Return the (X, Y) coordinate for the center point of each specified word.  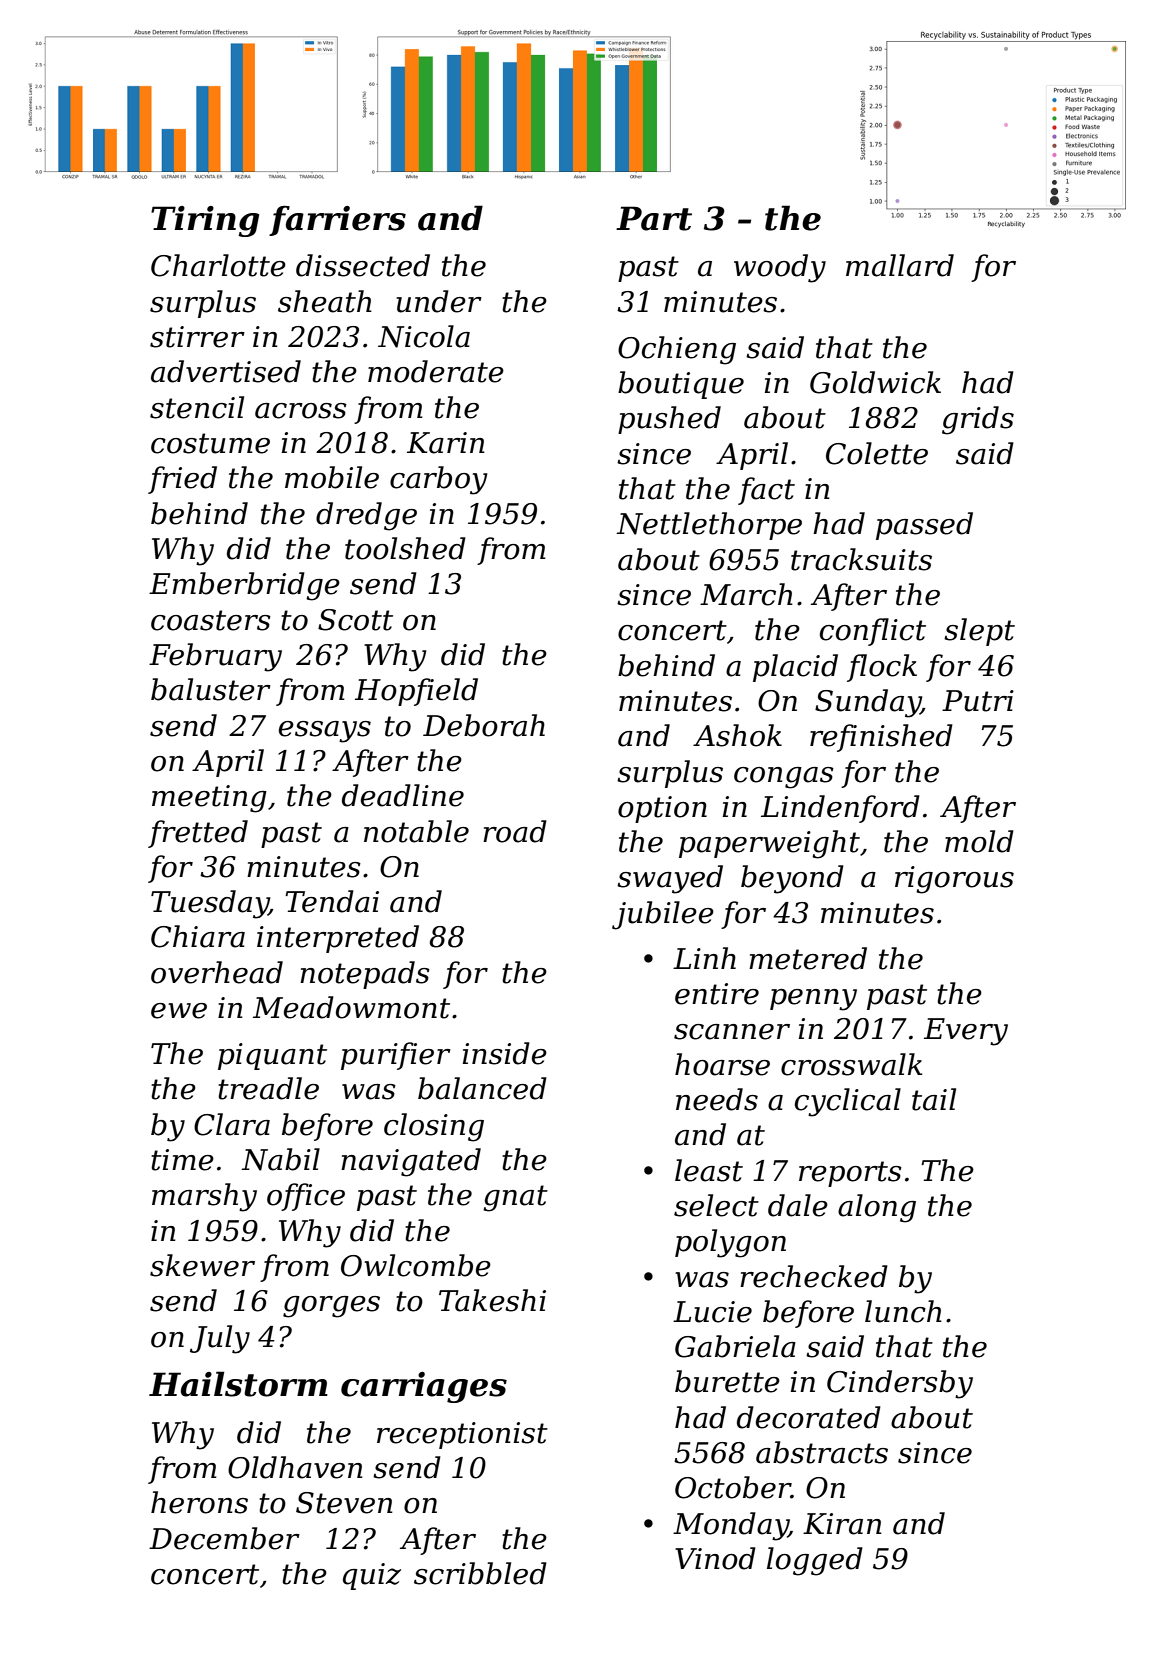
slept (979, 632)
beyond (792, 879)
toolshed (405, 548)
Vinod (715, 1558)
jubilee (663, 915)
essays (325, 732)
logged (815, 1561)
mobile (332, 477)
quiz (372, 1576)
